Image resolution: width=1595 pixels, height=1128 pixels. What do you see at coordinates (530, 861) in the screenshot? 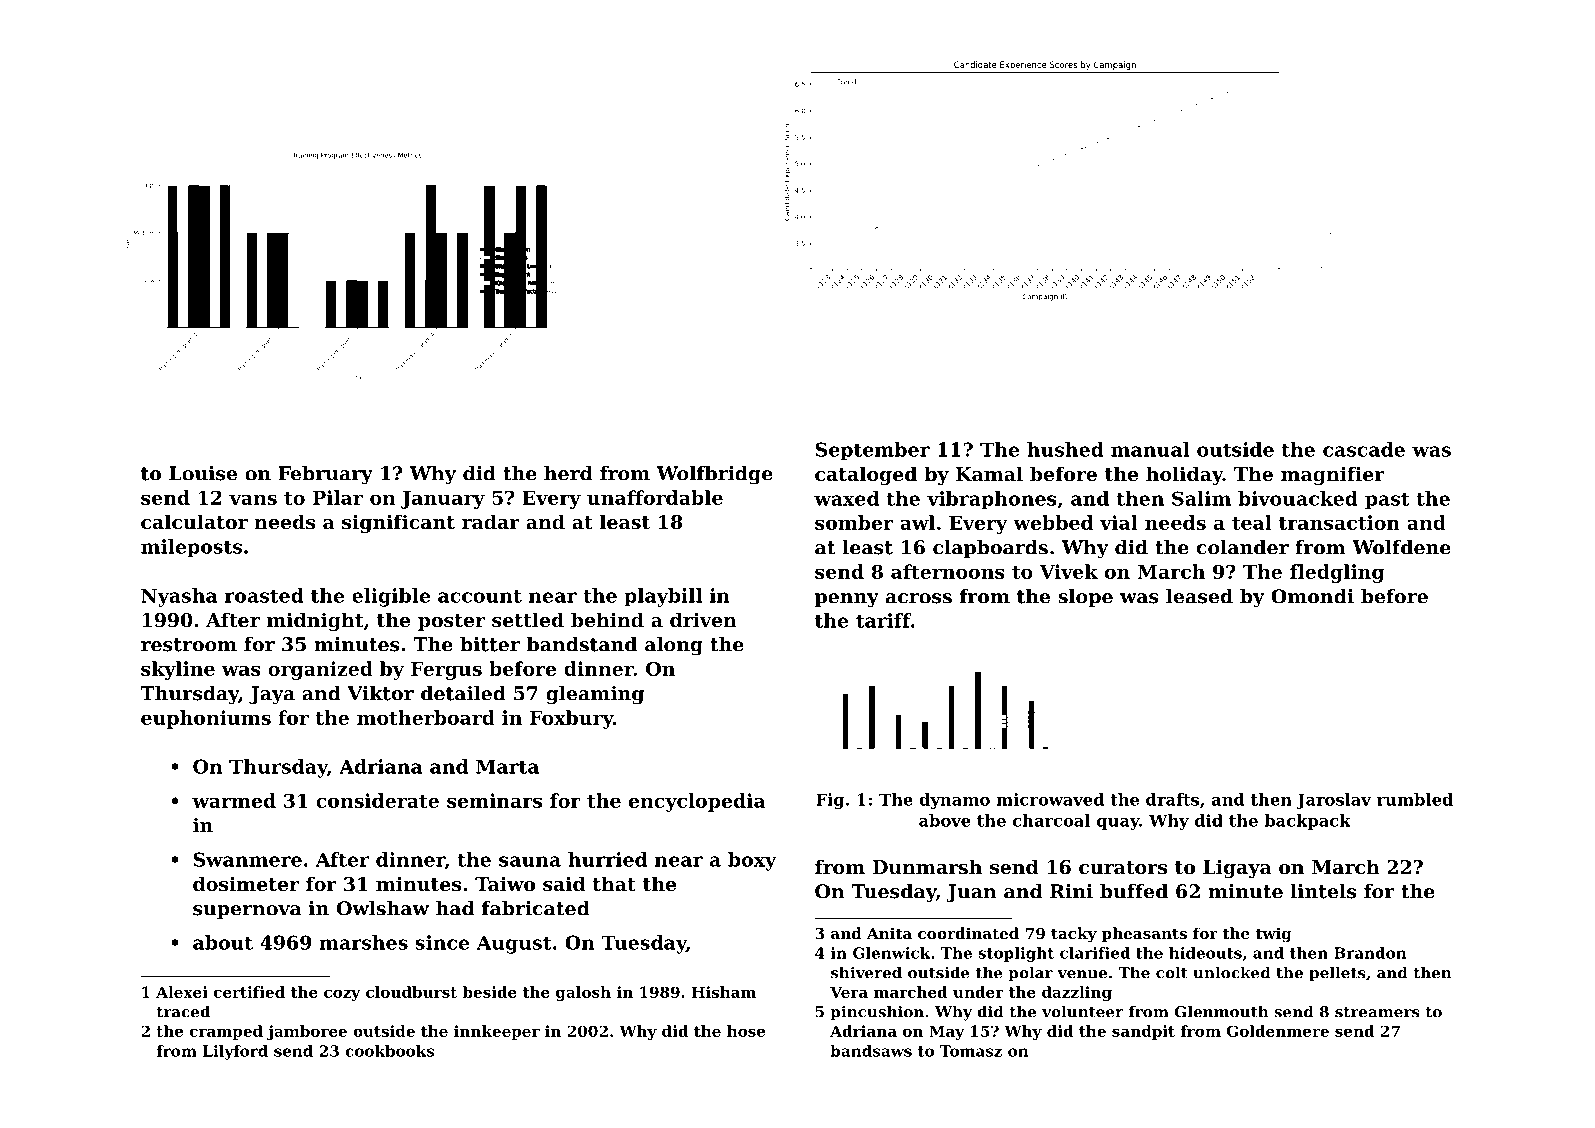
I see `sauna` at bounding box center [530, 861].
